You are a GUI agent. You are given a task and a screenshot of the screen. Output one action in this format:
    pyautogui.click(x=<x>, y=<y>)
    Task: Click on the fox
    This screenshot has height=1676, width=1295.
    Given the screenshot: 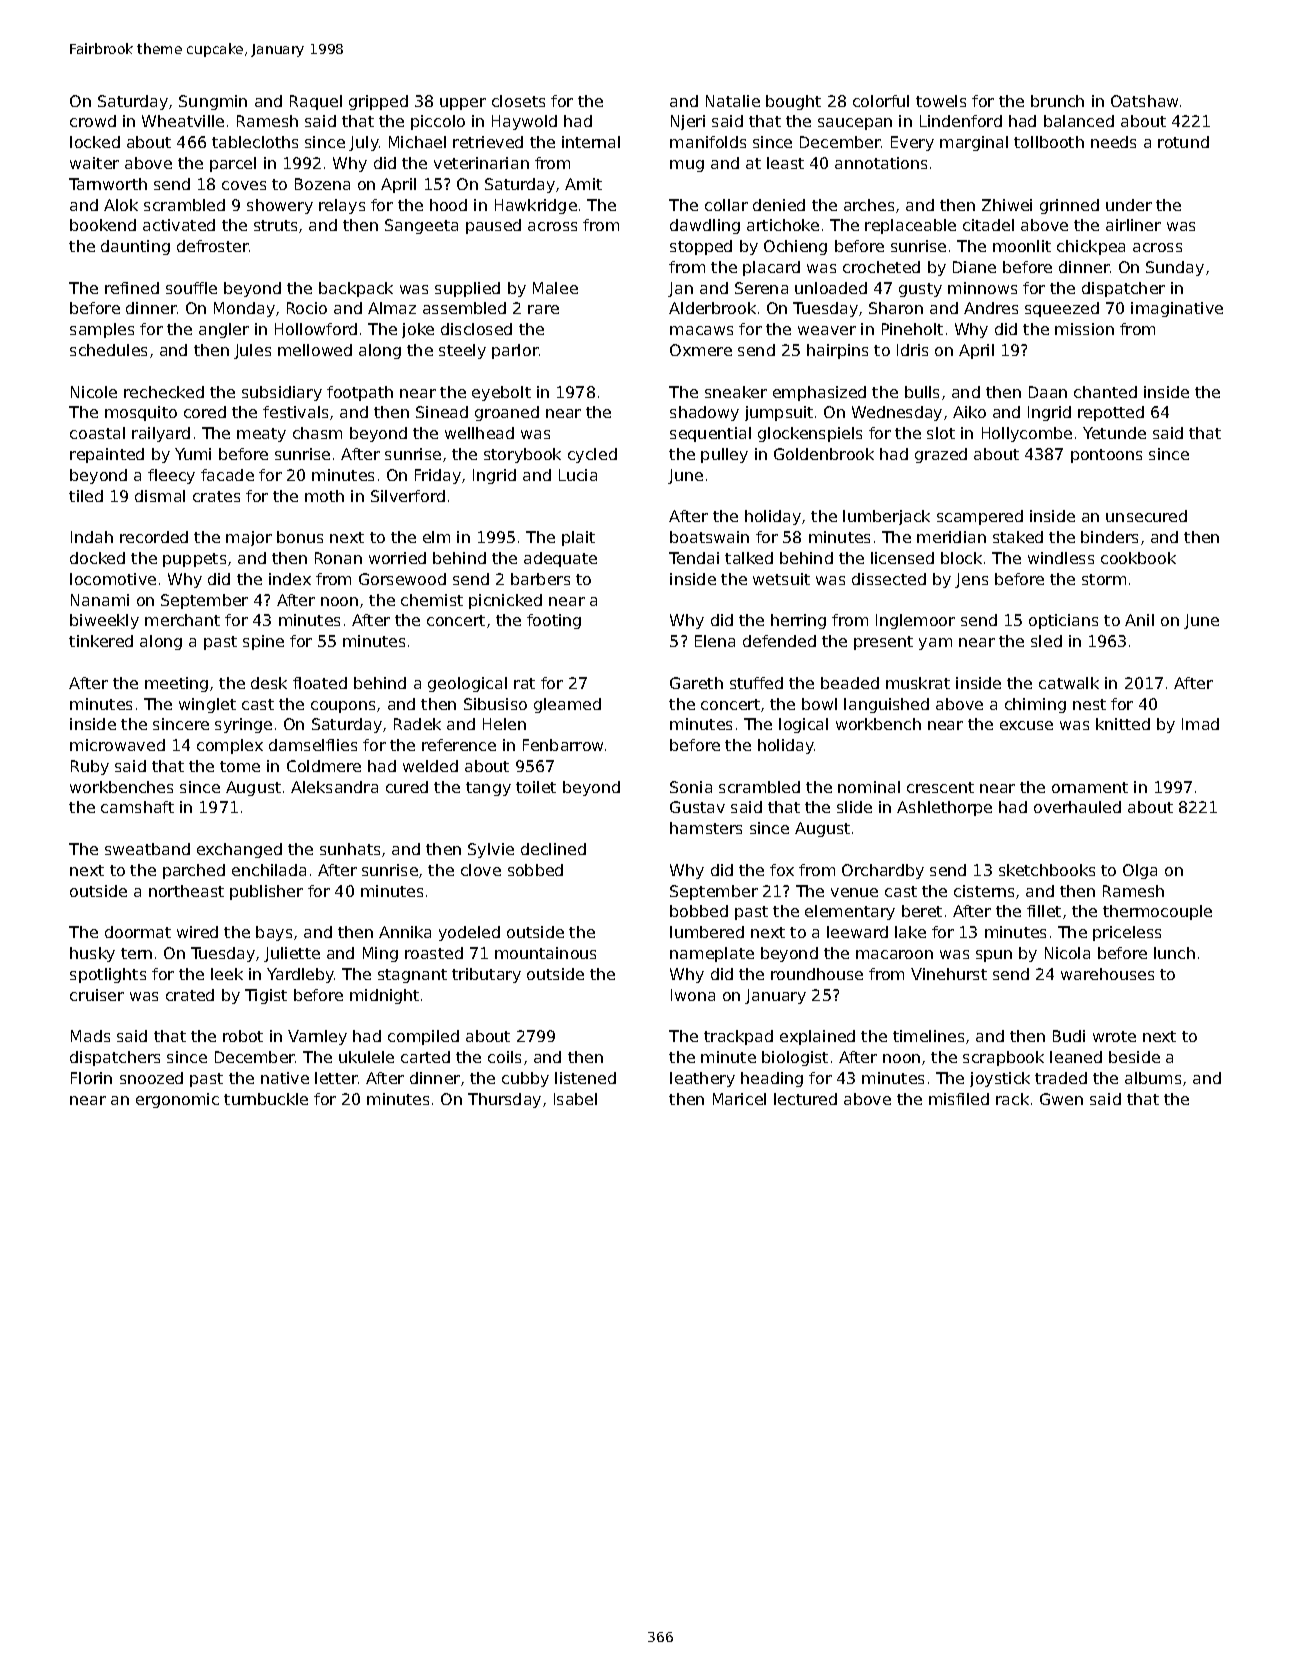 What is the action you would take?
    pyautogui.click(x=782, y=870)
